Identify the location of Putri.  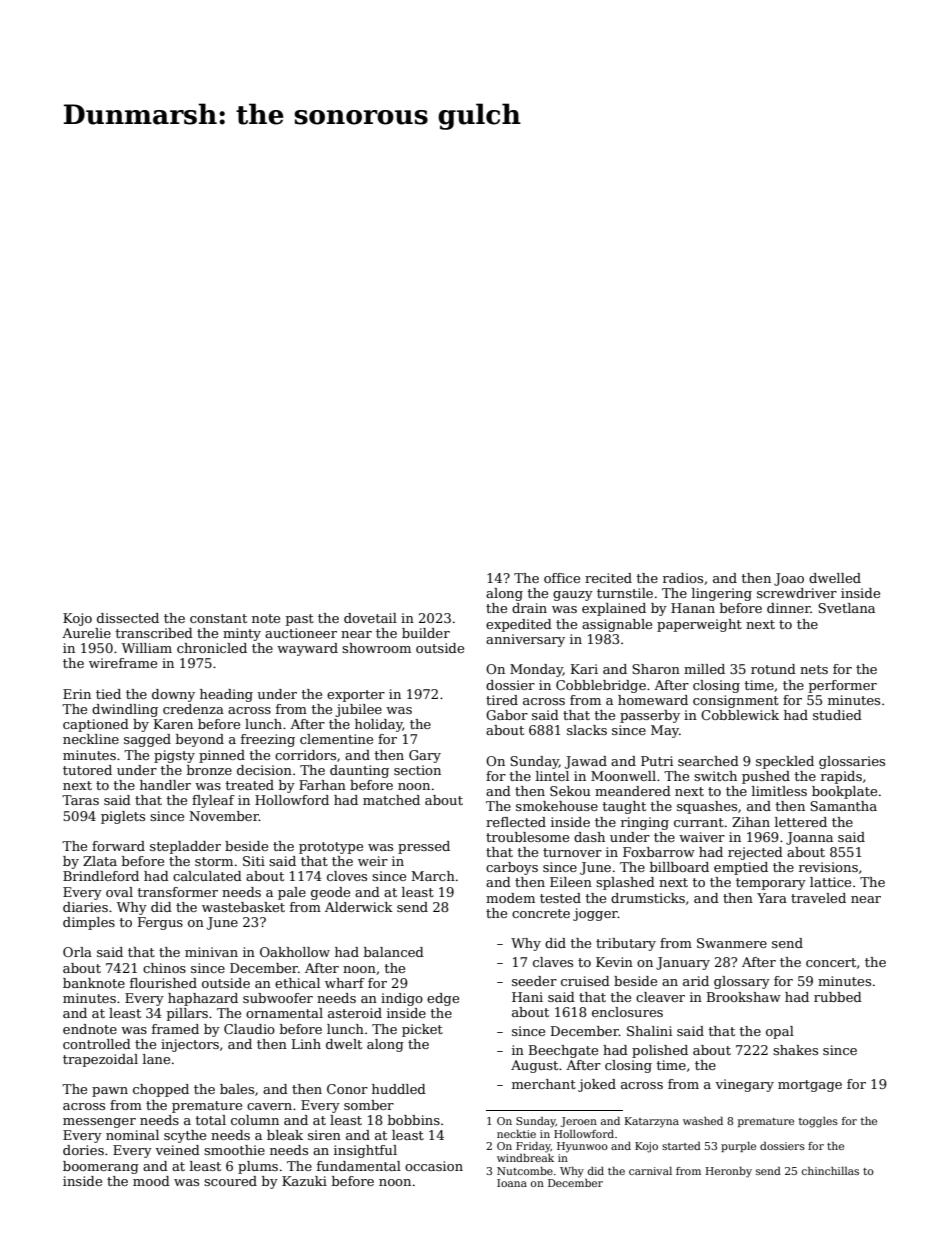
(657, 761).
